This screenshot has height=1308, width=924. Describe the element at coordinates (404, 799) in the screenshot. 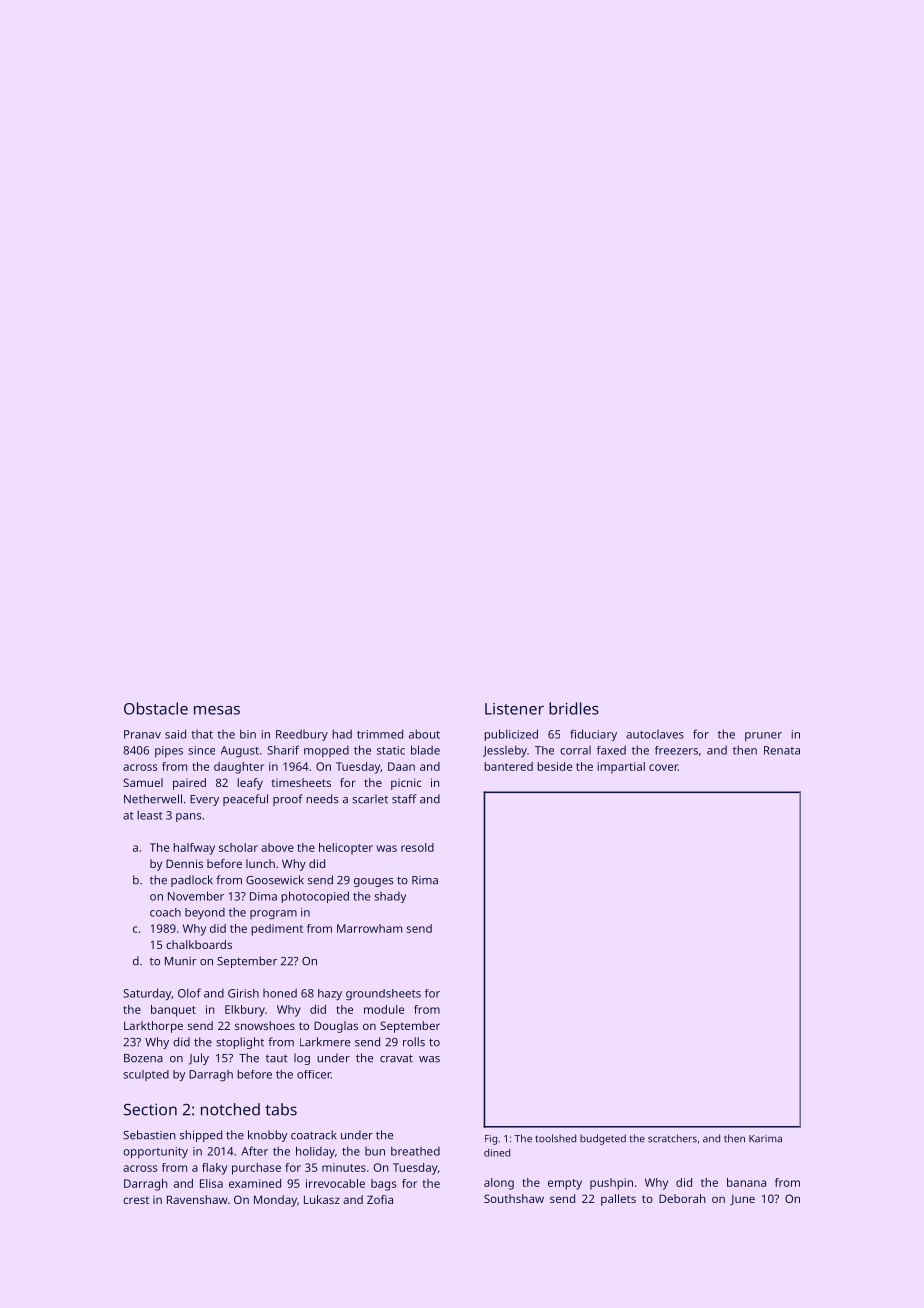

I see `staff` at that location.
